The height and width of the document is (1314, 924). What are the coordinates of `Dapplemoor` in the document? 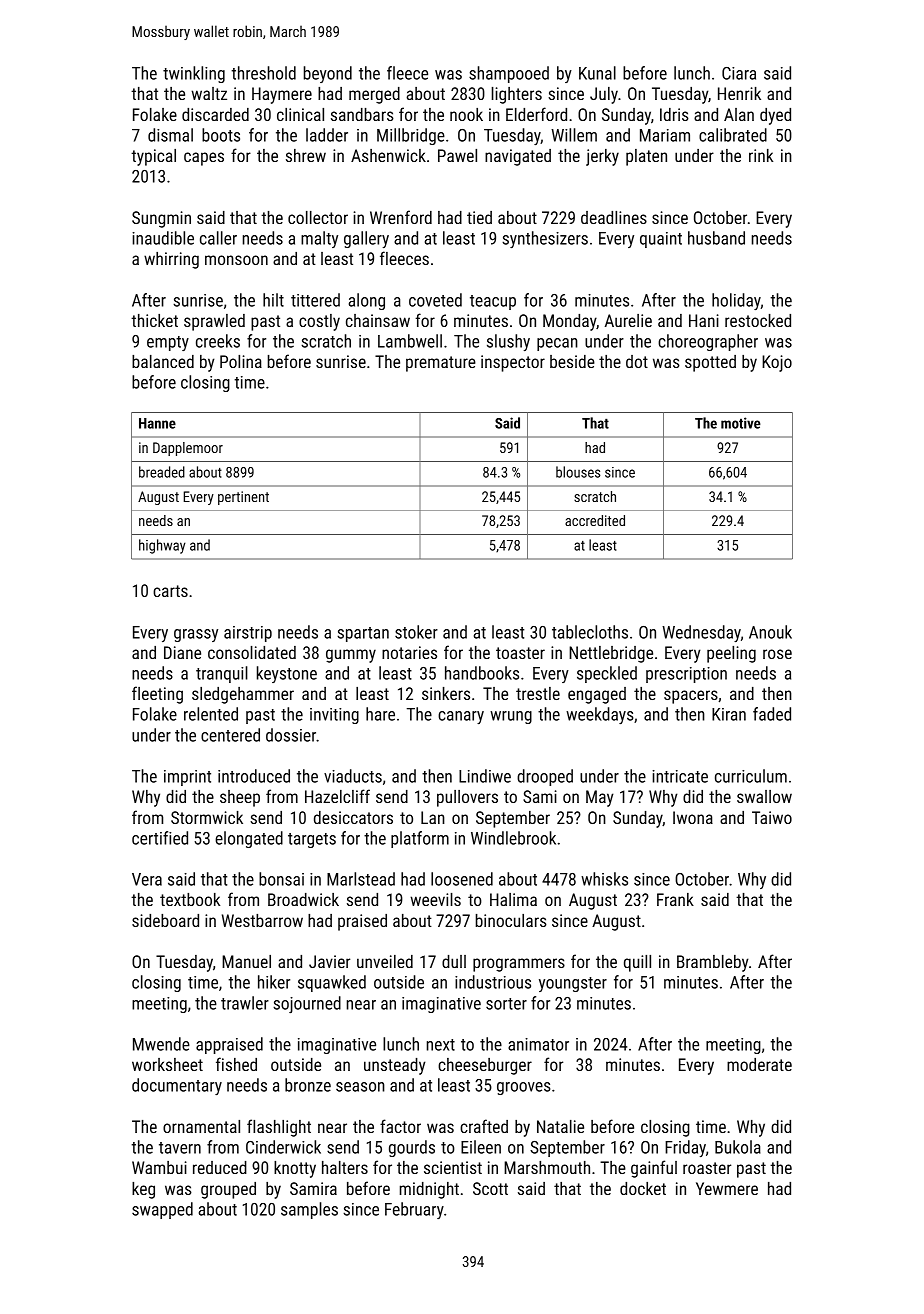 It's located at (188, 449).
